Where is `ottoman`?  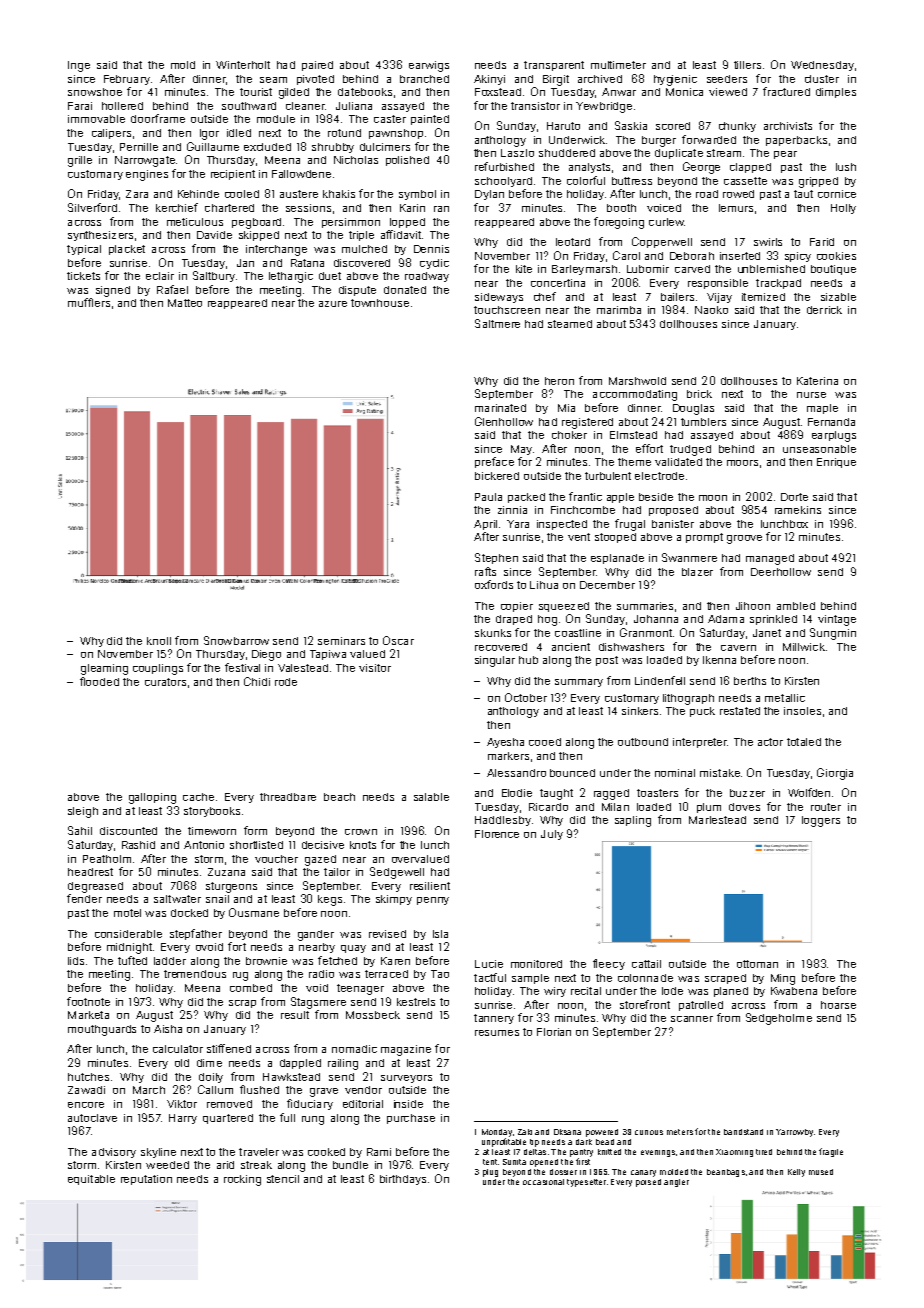
ottoman is located at coordinates (757, 964).
